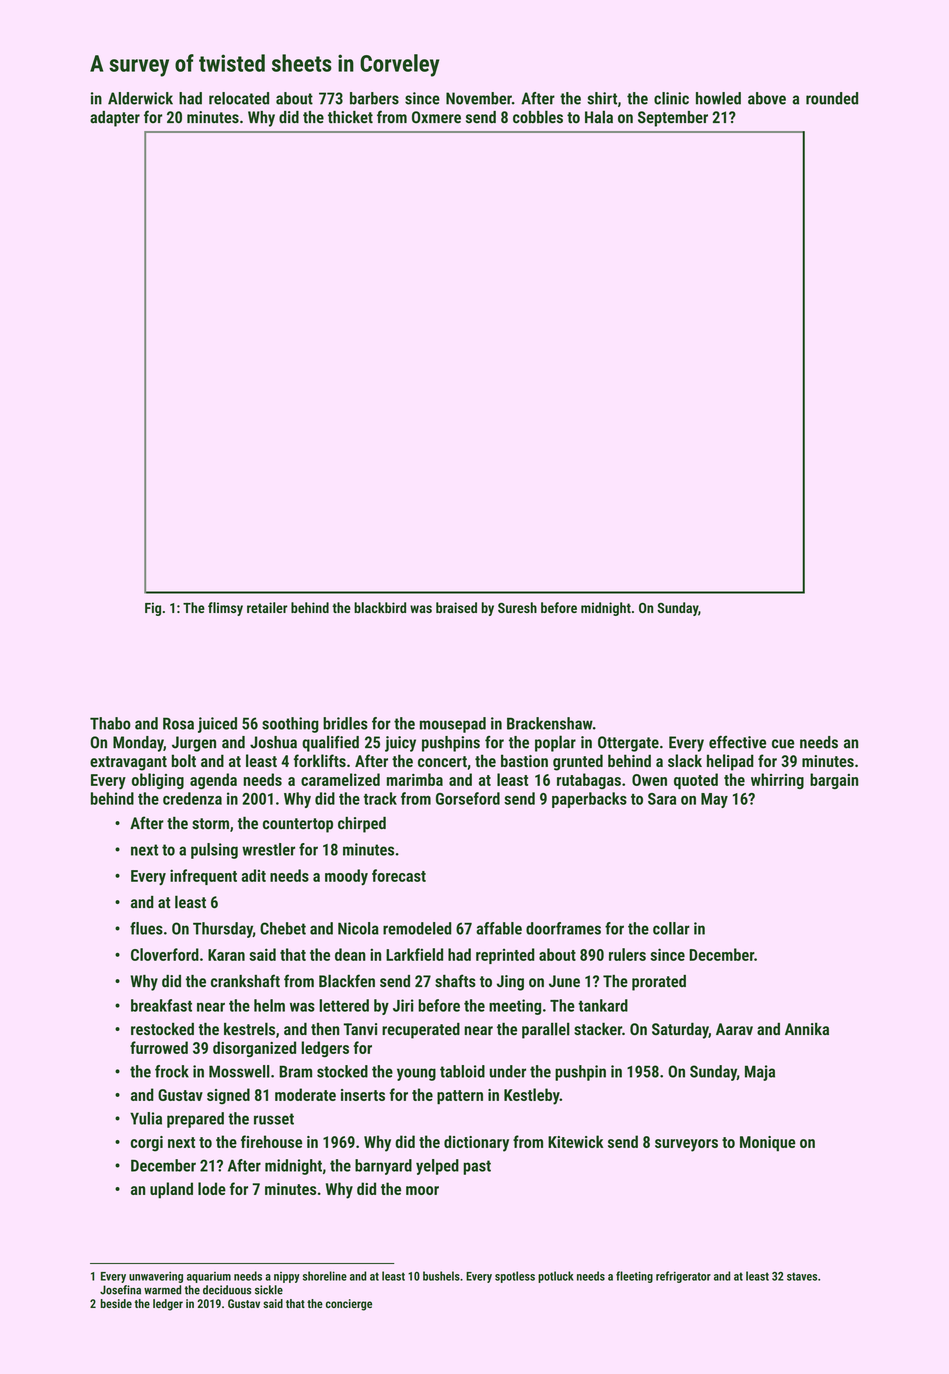  What do you see at coordinates (834, 781) in the screenshot?
I see `bargain` at bounding box center [834, 781].
